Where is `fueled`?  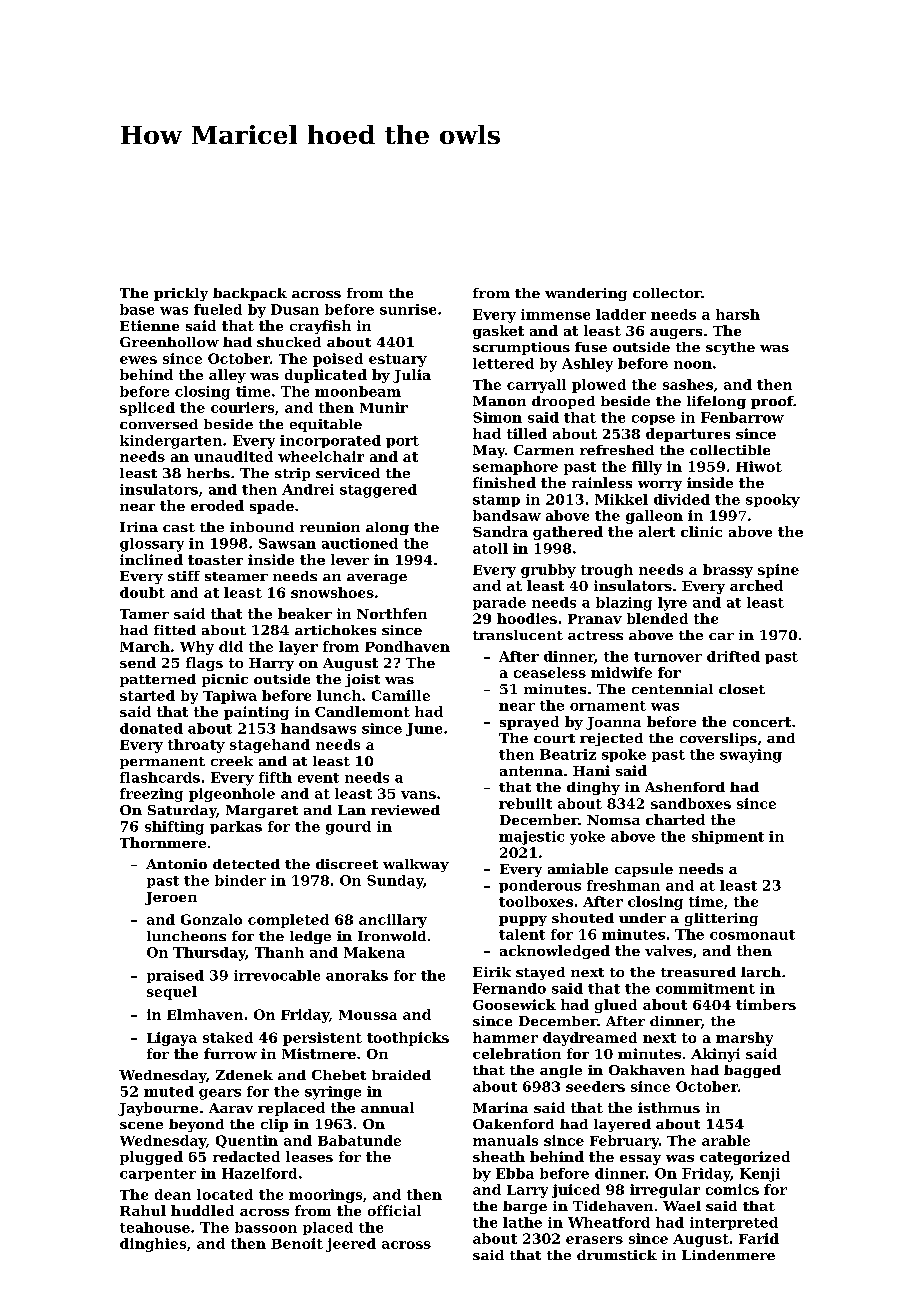
fueled is located at coordinates (218, 309).
